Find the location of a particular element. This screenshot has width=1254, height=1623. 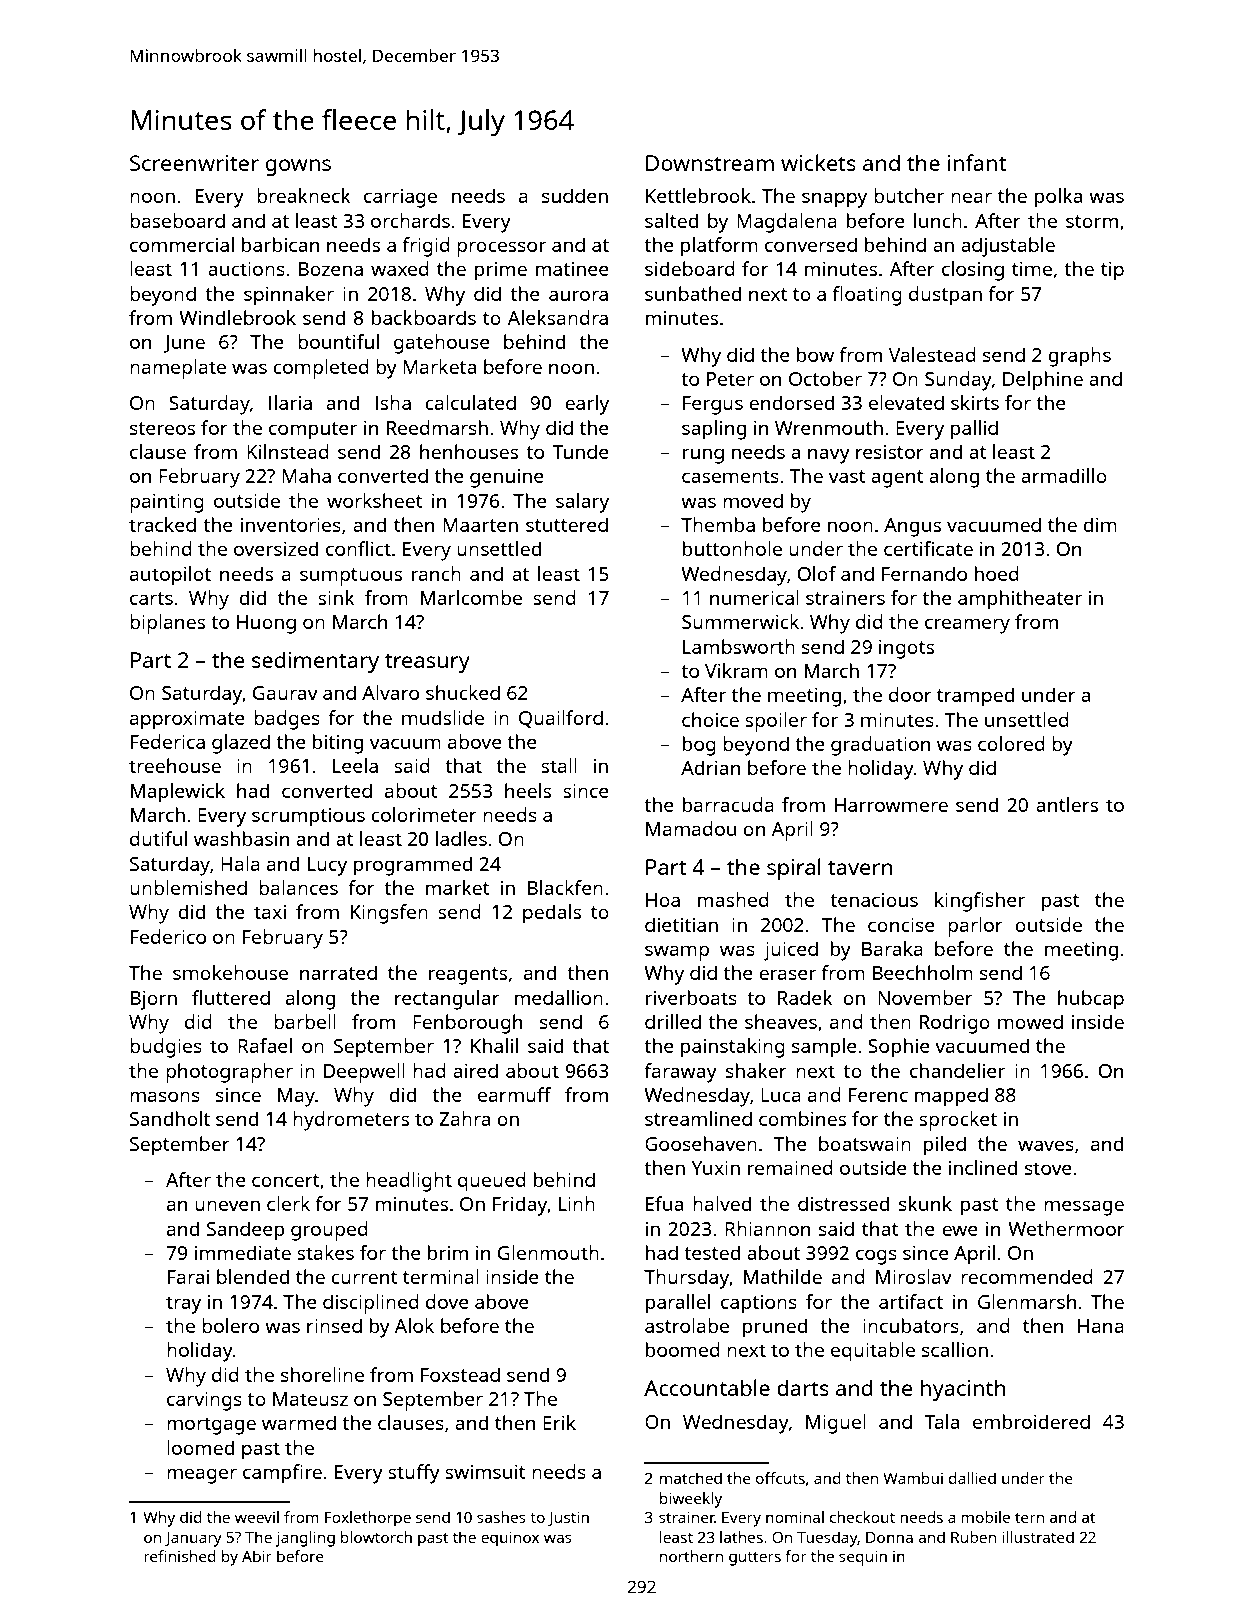

northern is located at coordinates (691, 1556).
